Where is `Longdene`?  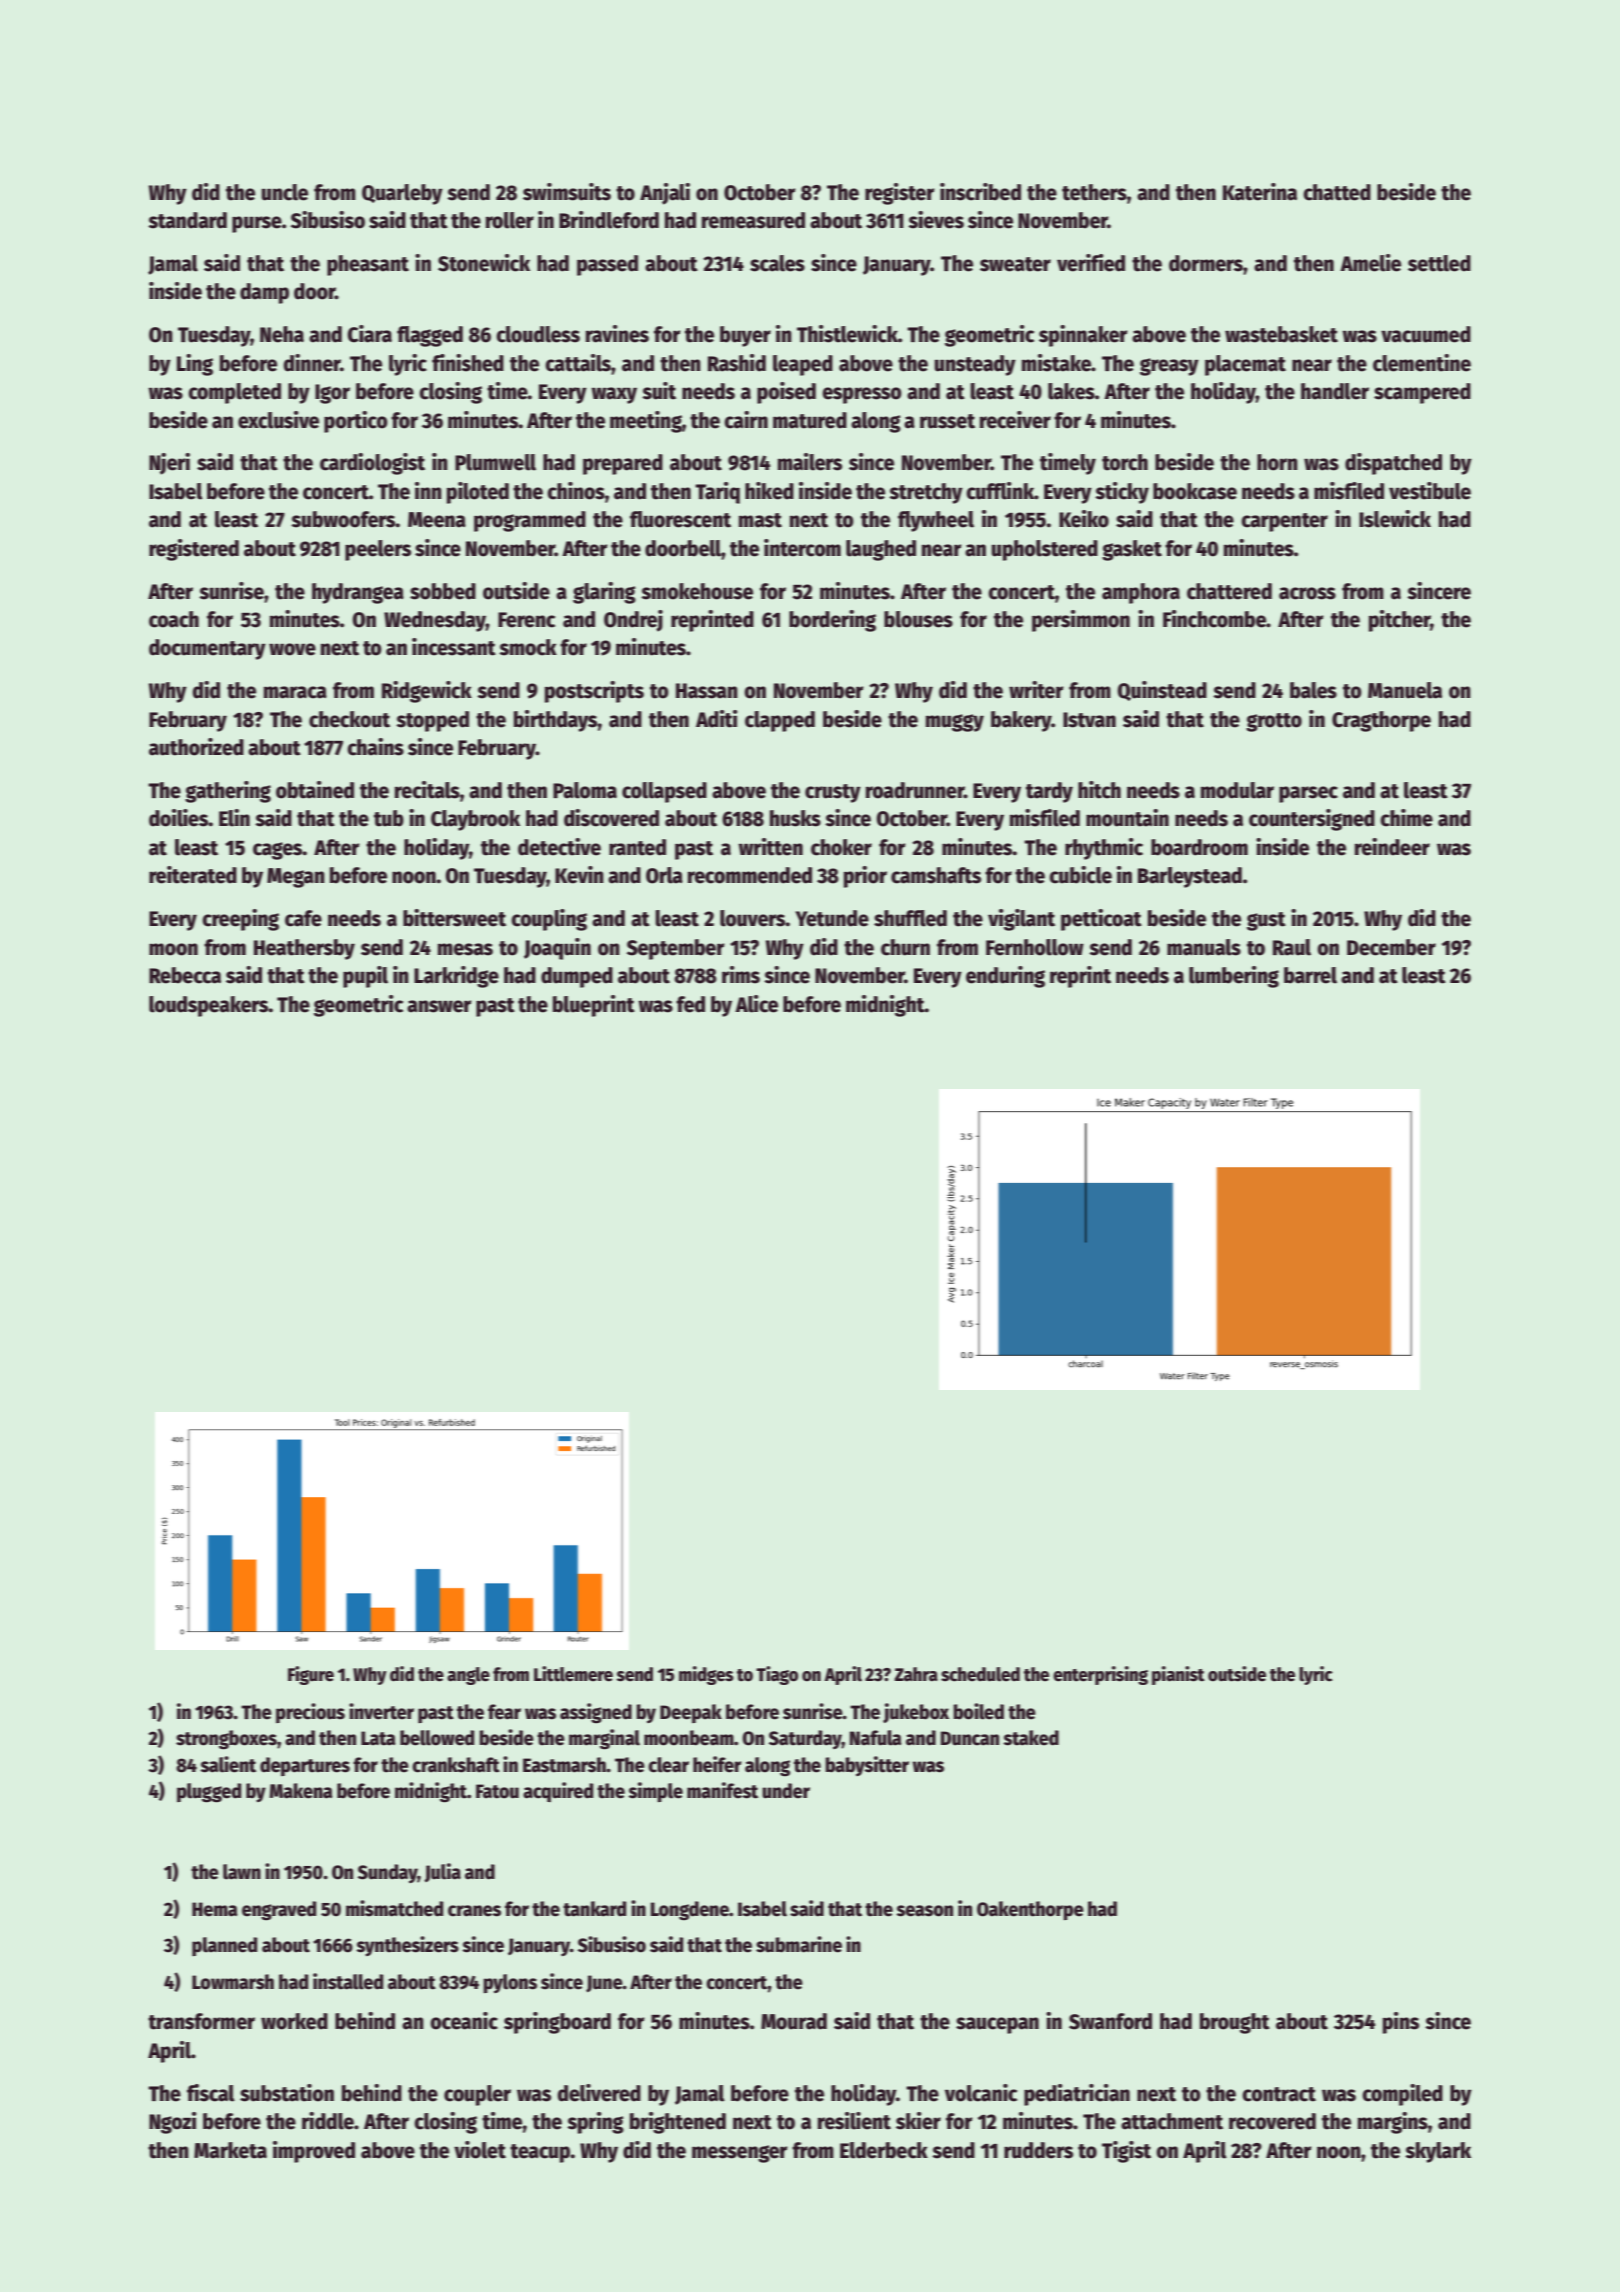 Longdene is located at coordinates (690, 1911).
